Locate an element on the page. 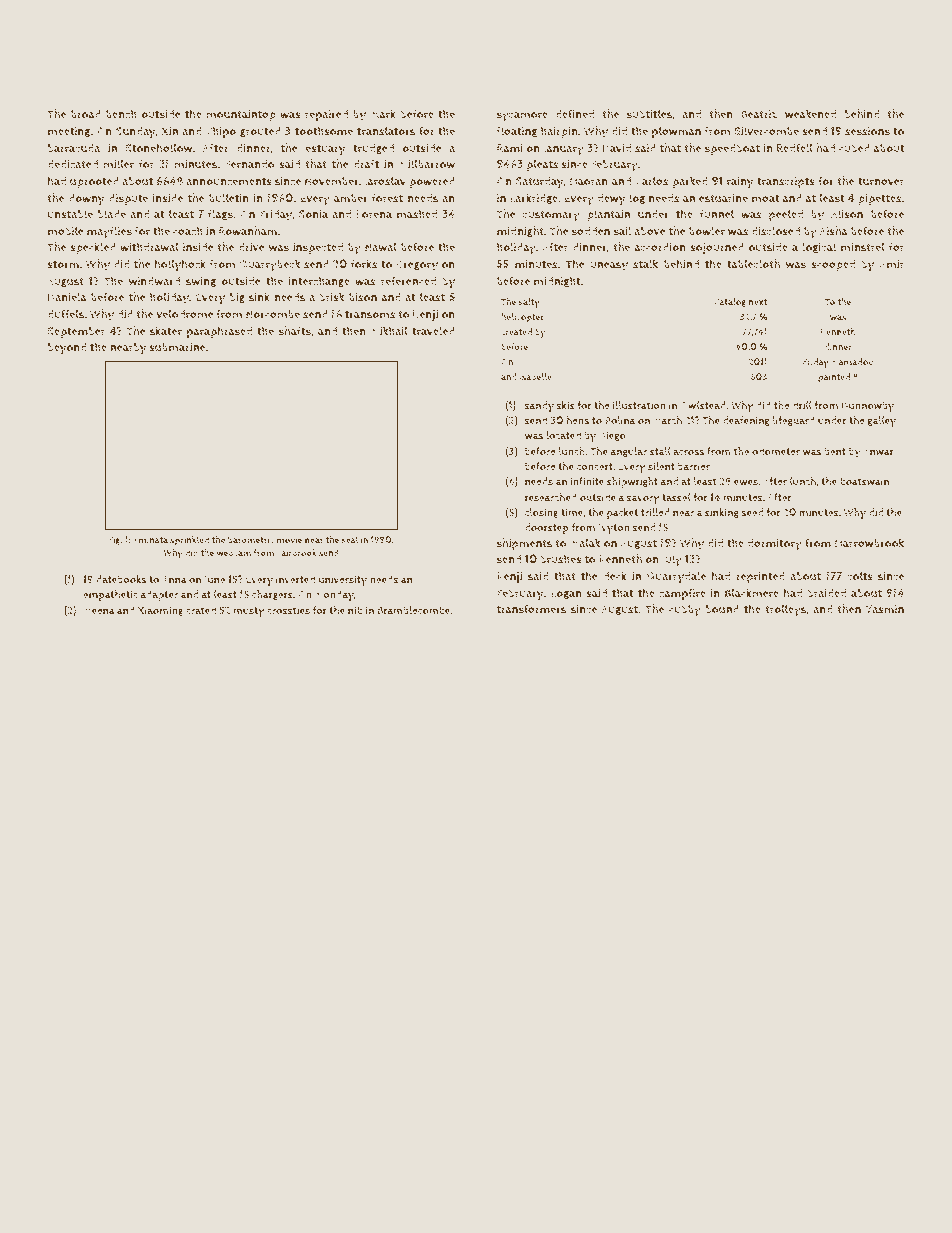 The image size is (952, 1233). Anwar is located at coordinates (878, 452).
